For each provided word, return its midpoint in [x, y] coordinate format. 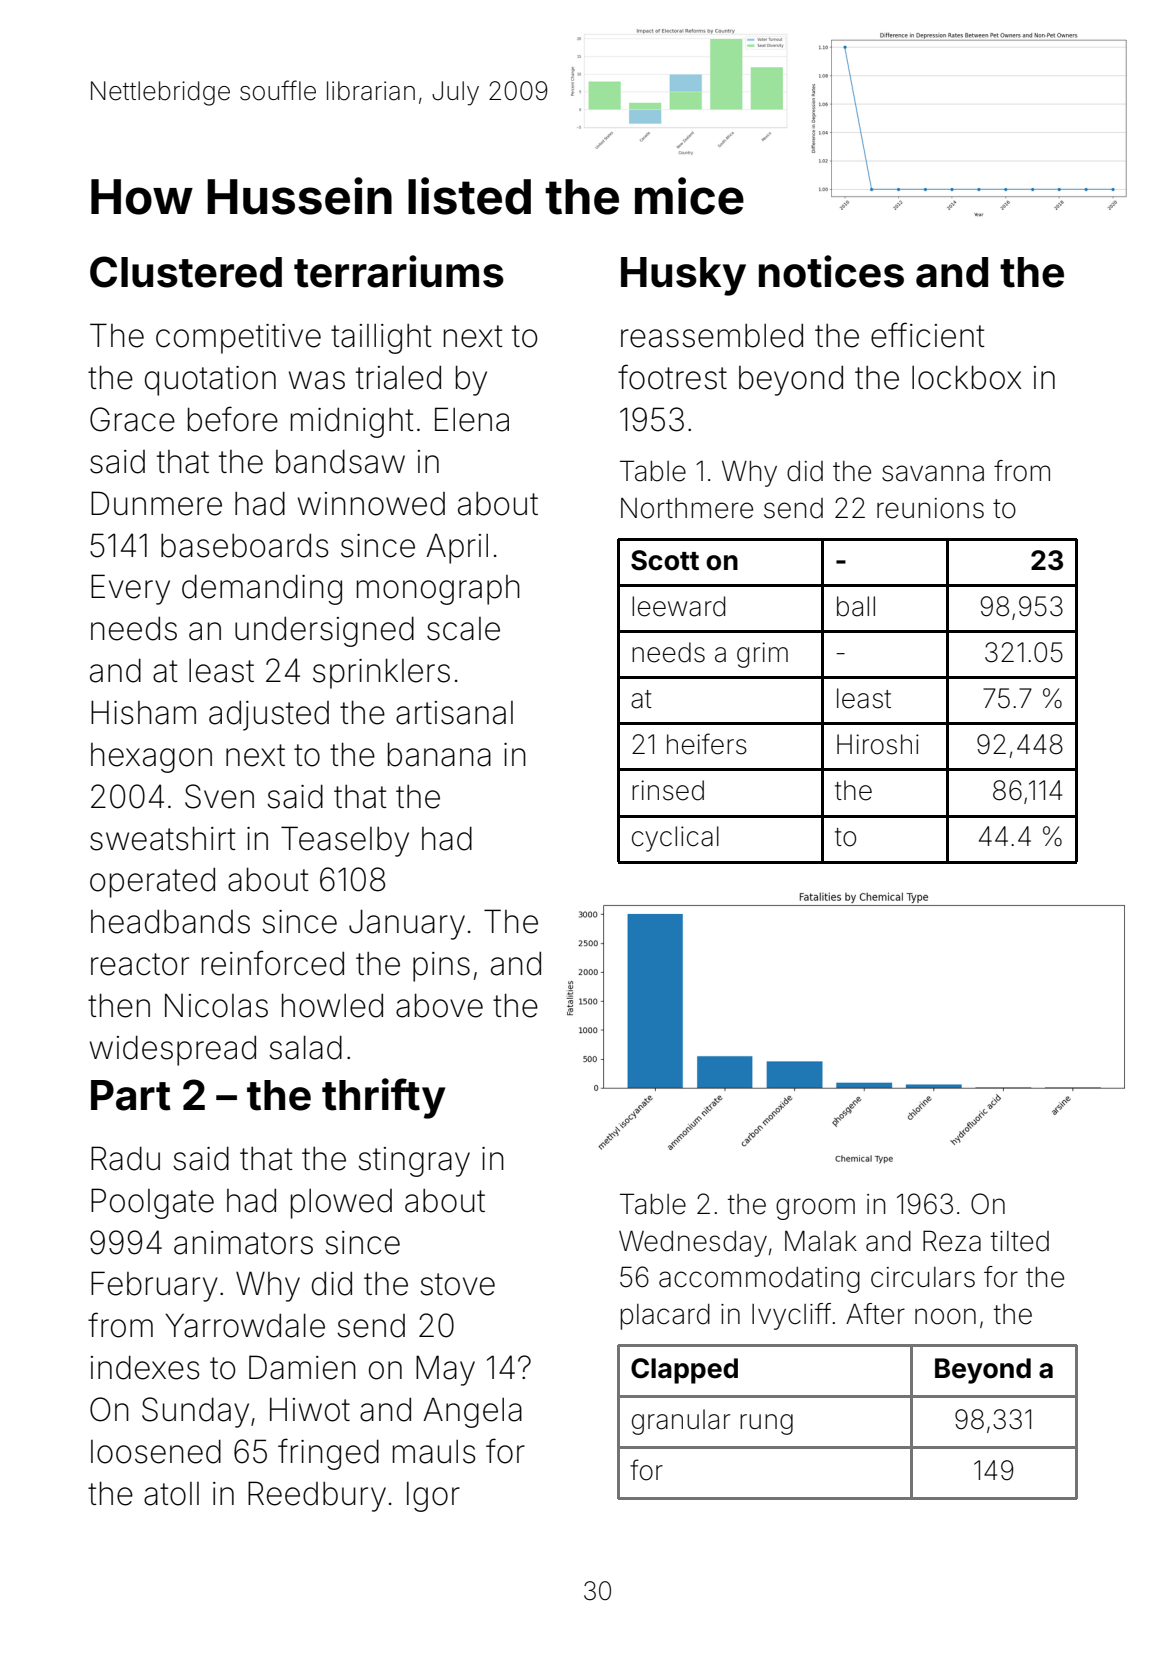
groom [815, 1209]
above [439, 1005]
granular [681, 1422]
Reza [952, 1241]
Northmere [687, 508]
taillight [381, 339]
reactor [140, 964]
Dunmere [156, 503]
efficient [928, 335]
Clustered [186, 272]
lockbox [967, 377]
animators [243, 1243]
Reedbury [317, 1496]
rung [766, 1424]
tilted [1020, 1241]
